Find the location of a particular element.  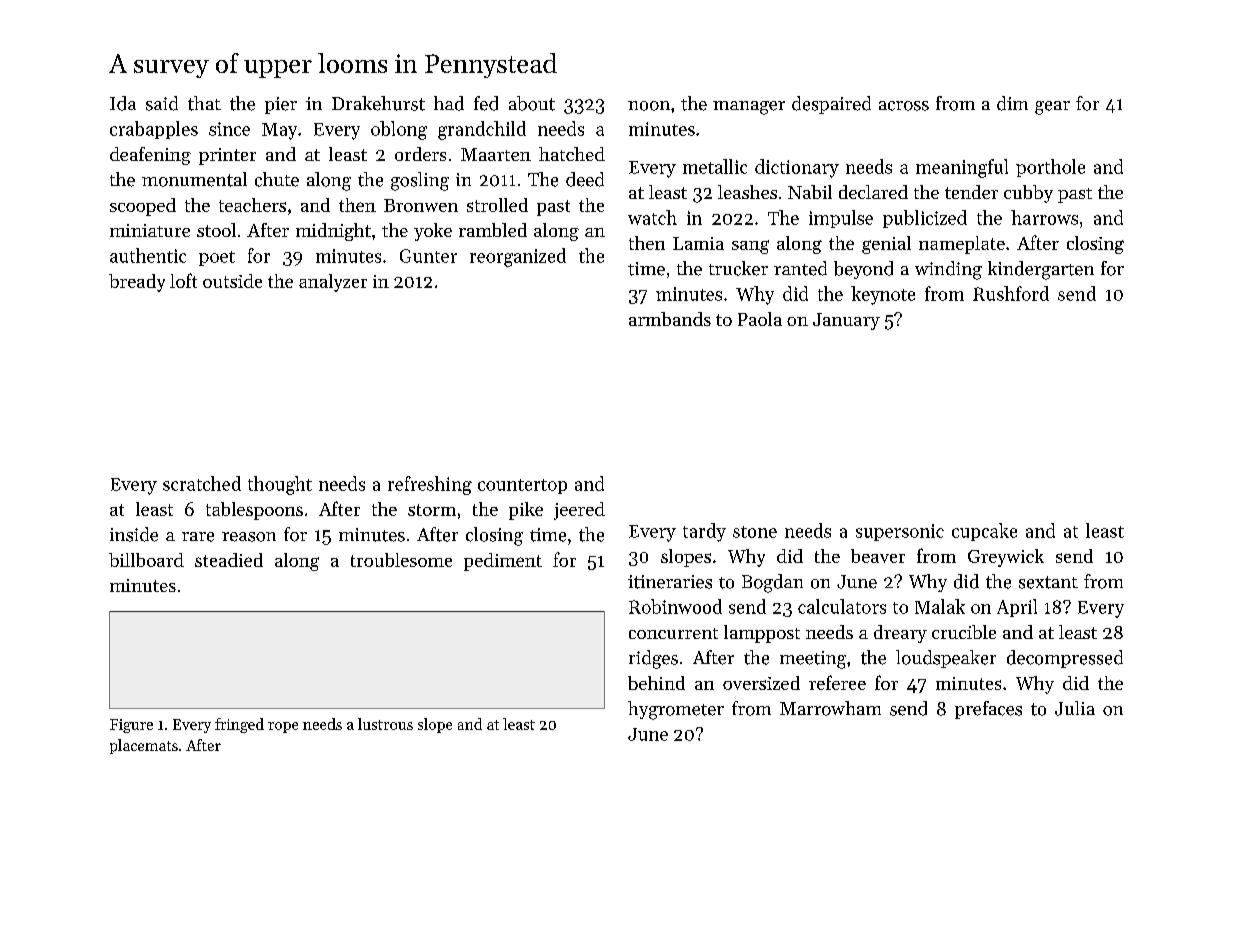

January is located at coordinates (846, 321).
